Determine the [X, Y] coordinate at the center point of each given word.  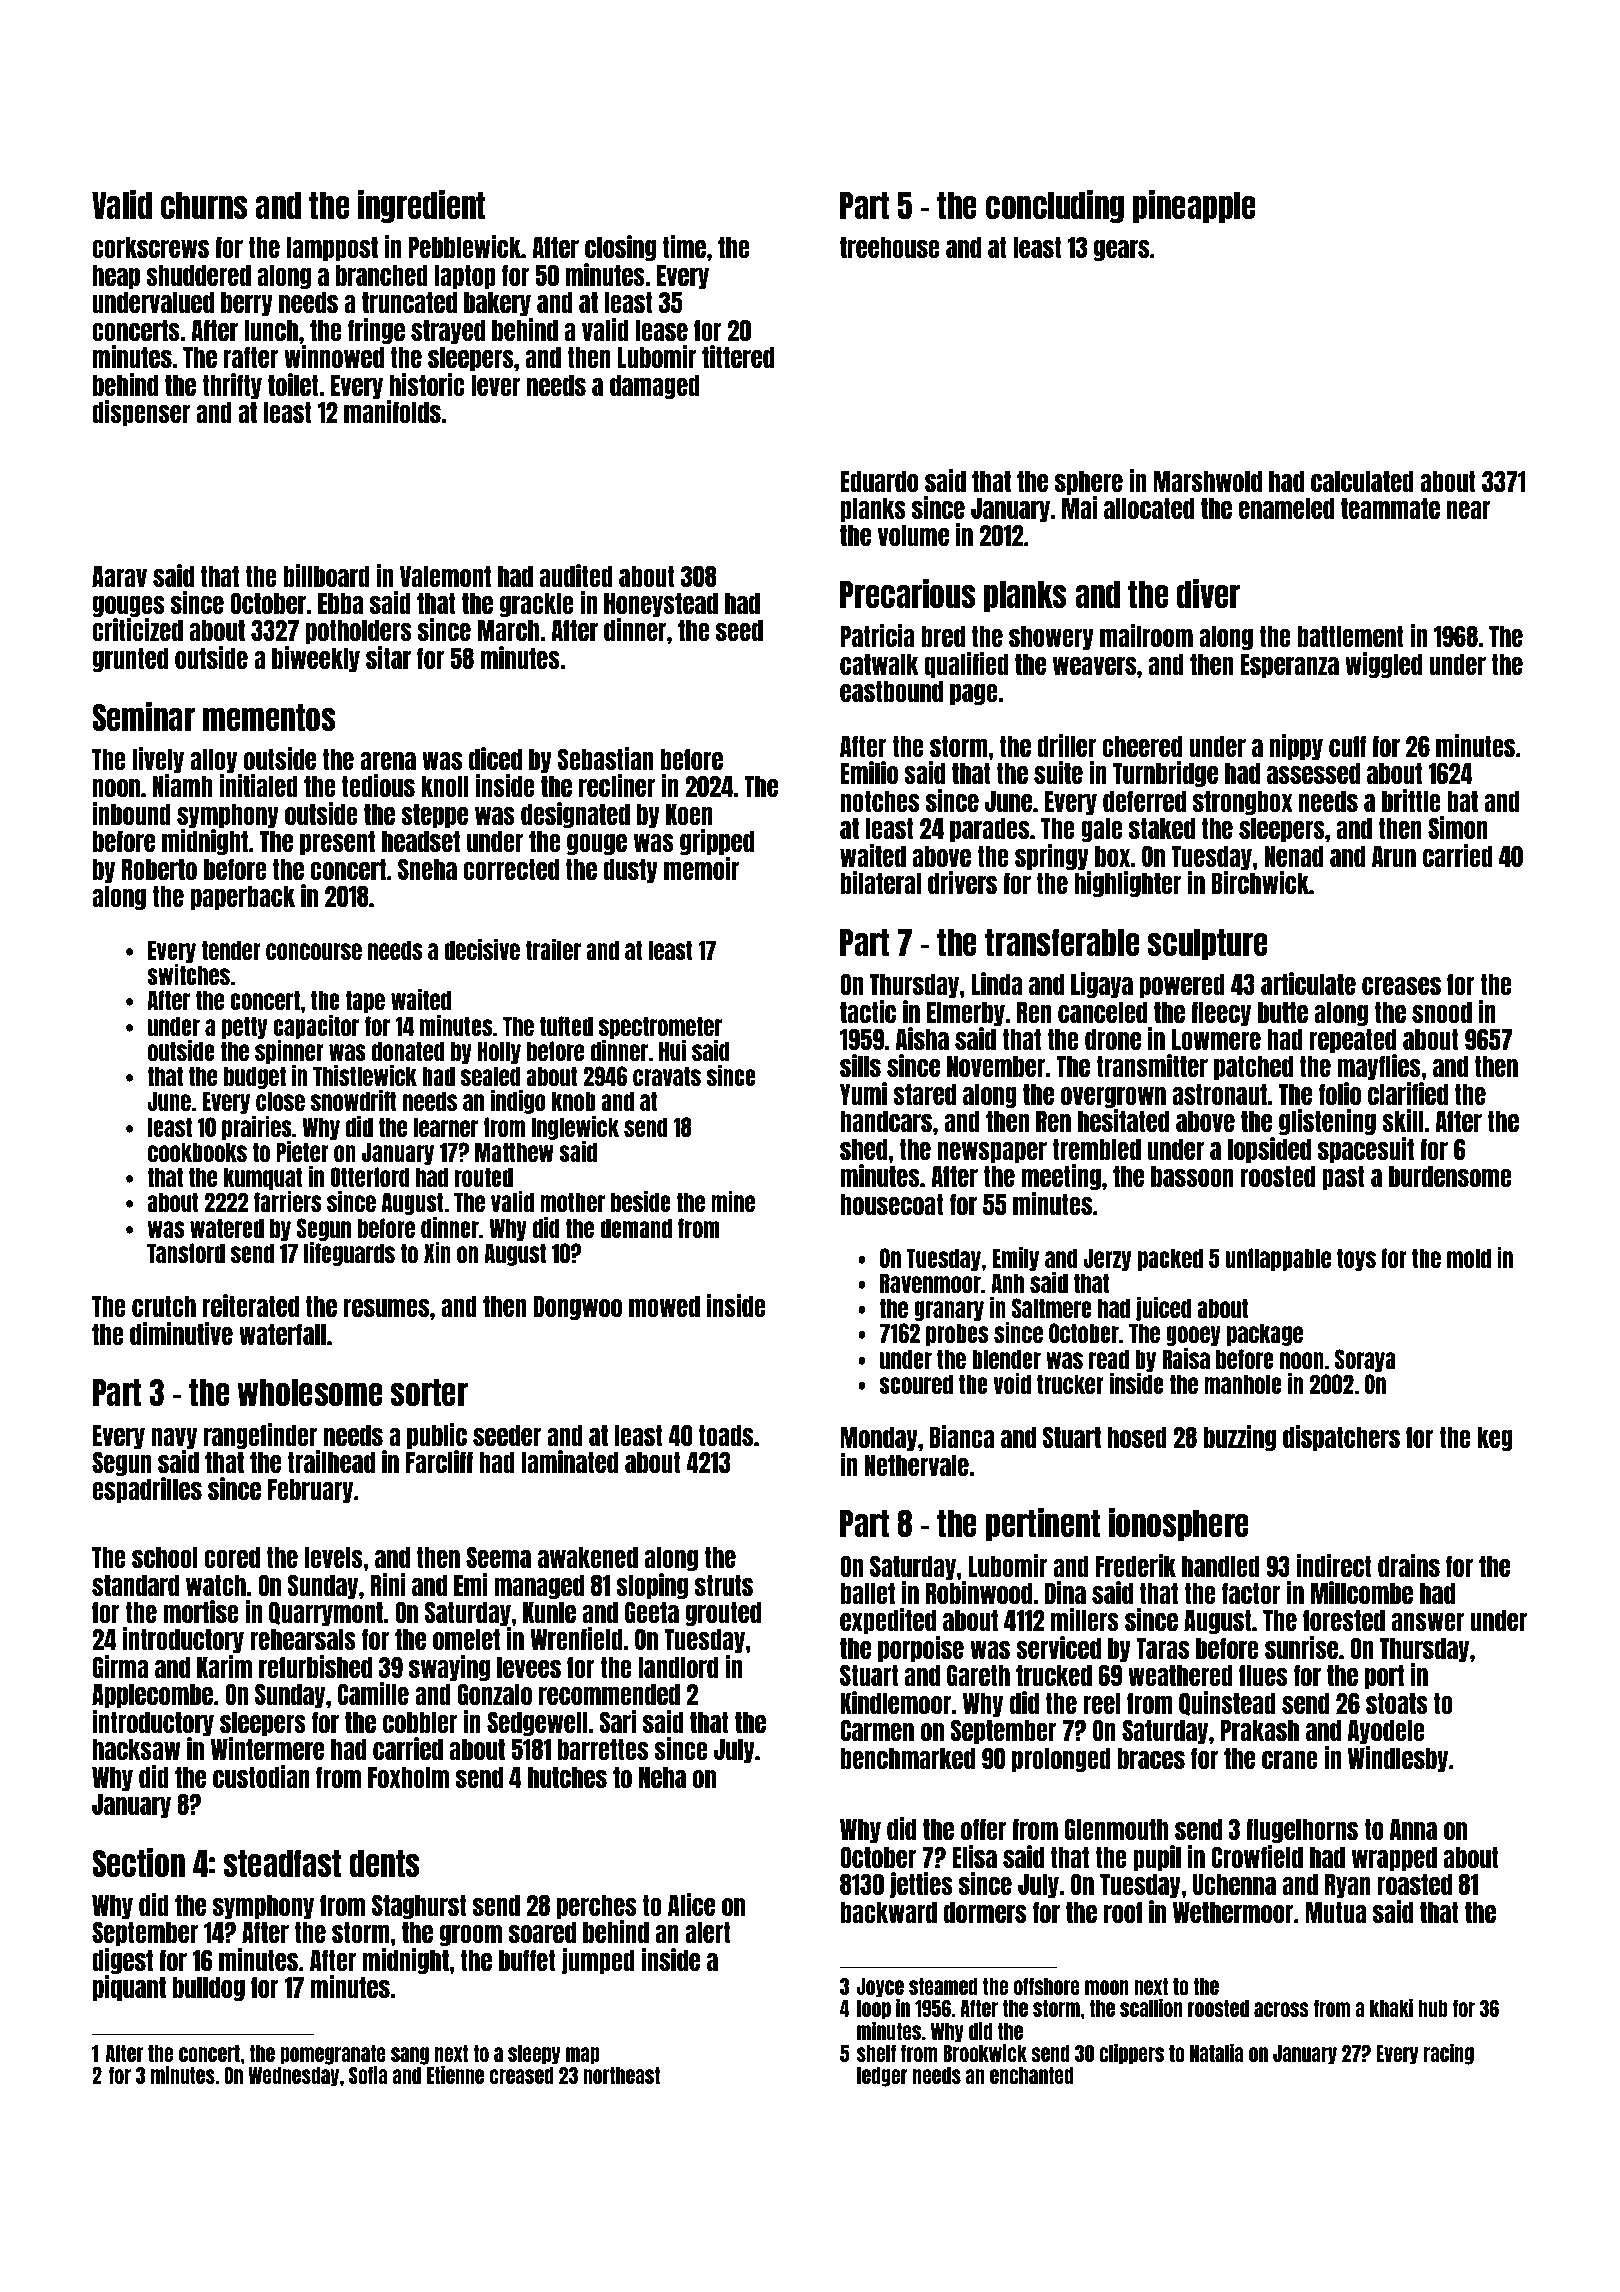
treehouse [890, 247]
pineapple [1194, 206]
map [583, 2056]
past [1343, 1178]
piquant [129, 1988]
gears [1121, 250]
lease [662, 330]
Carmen [877, 1730]
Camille [373, 1693]
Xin [437, 1252]
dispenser [141, 413]
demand [636, 1228]
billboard [326, 575]
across [1281, 2009]
